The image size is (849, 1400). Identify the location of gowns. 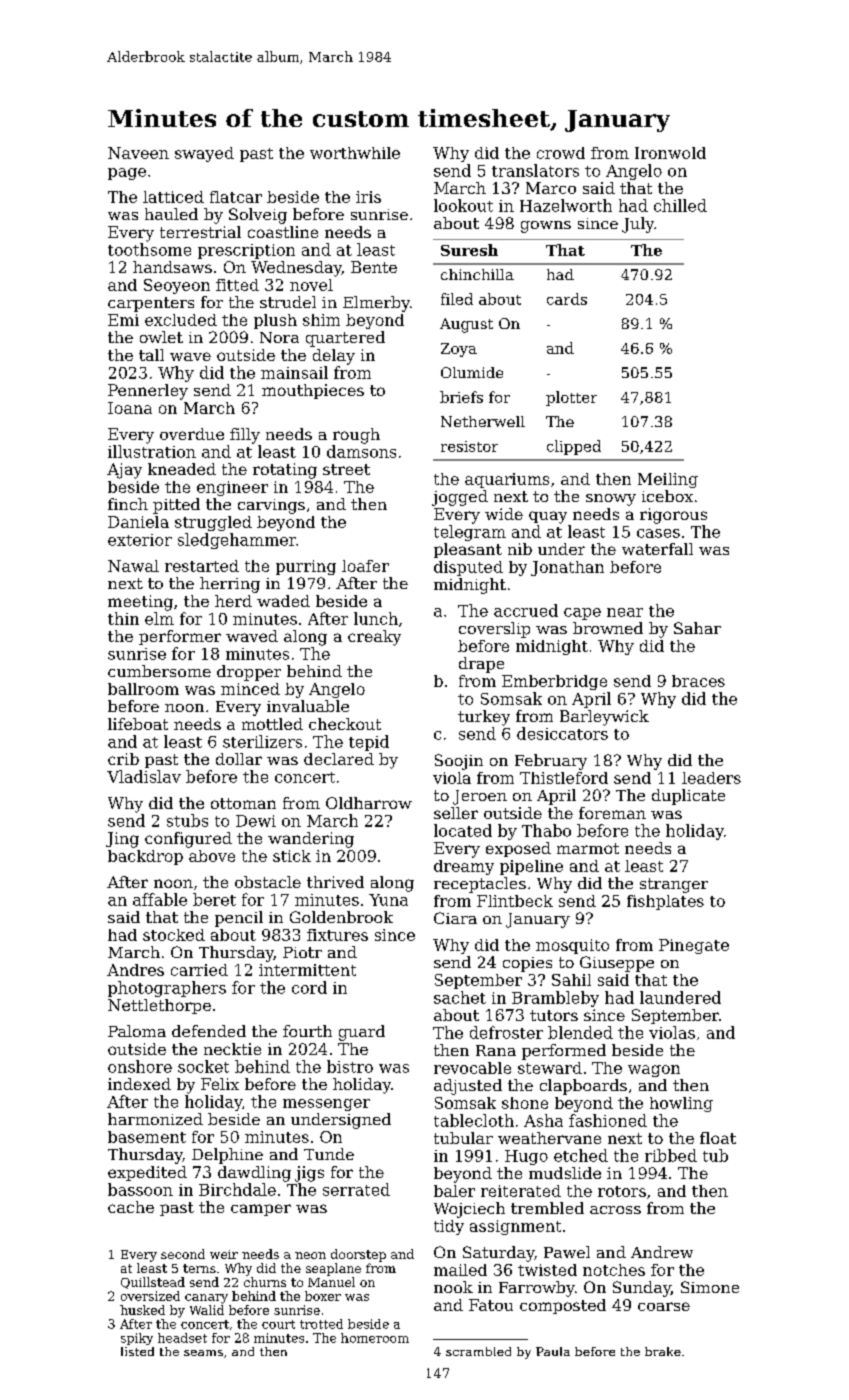
(546, 227).
